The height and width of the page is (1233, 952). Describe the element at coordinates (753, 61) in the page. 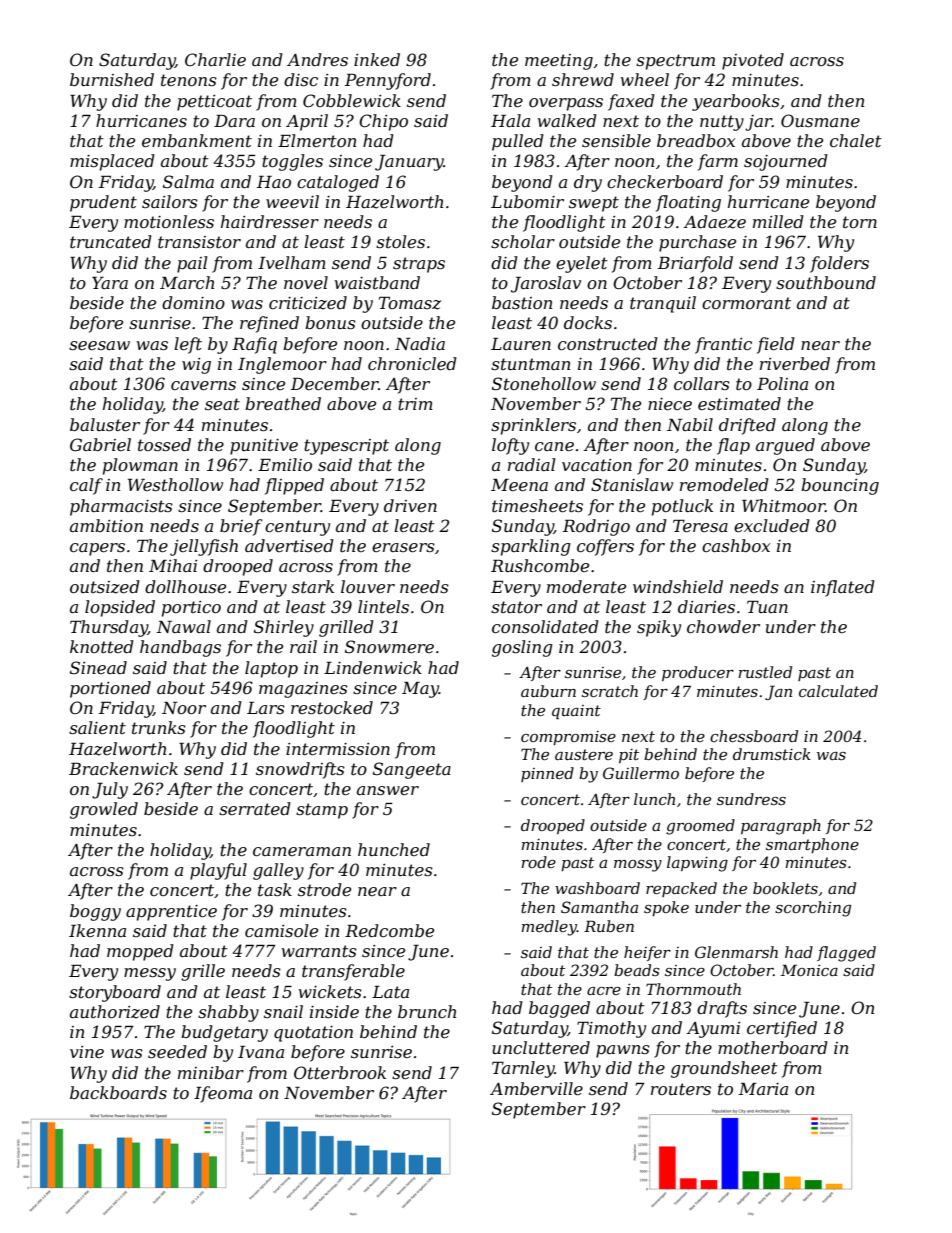

I see `pivoted` at that location.
